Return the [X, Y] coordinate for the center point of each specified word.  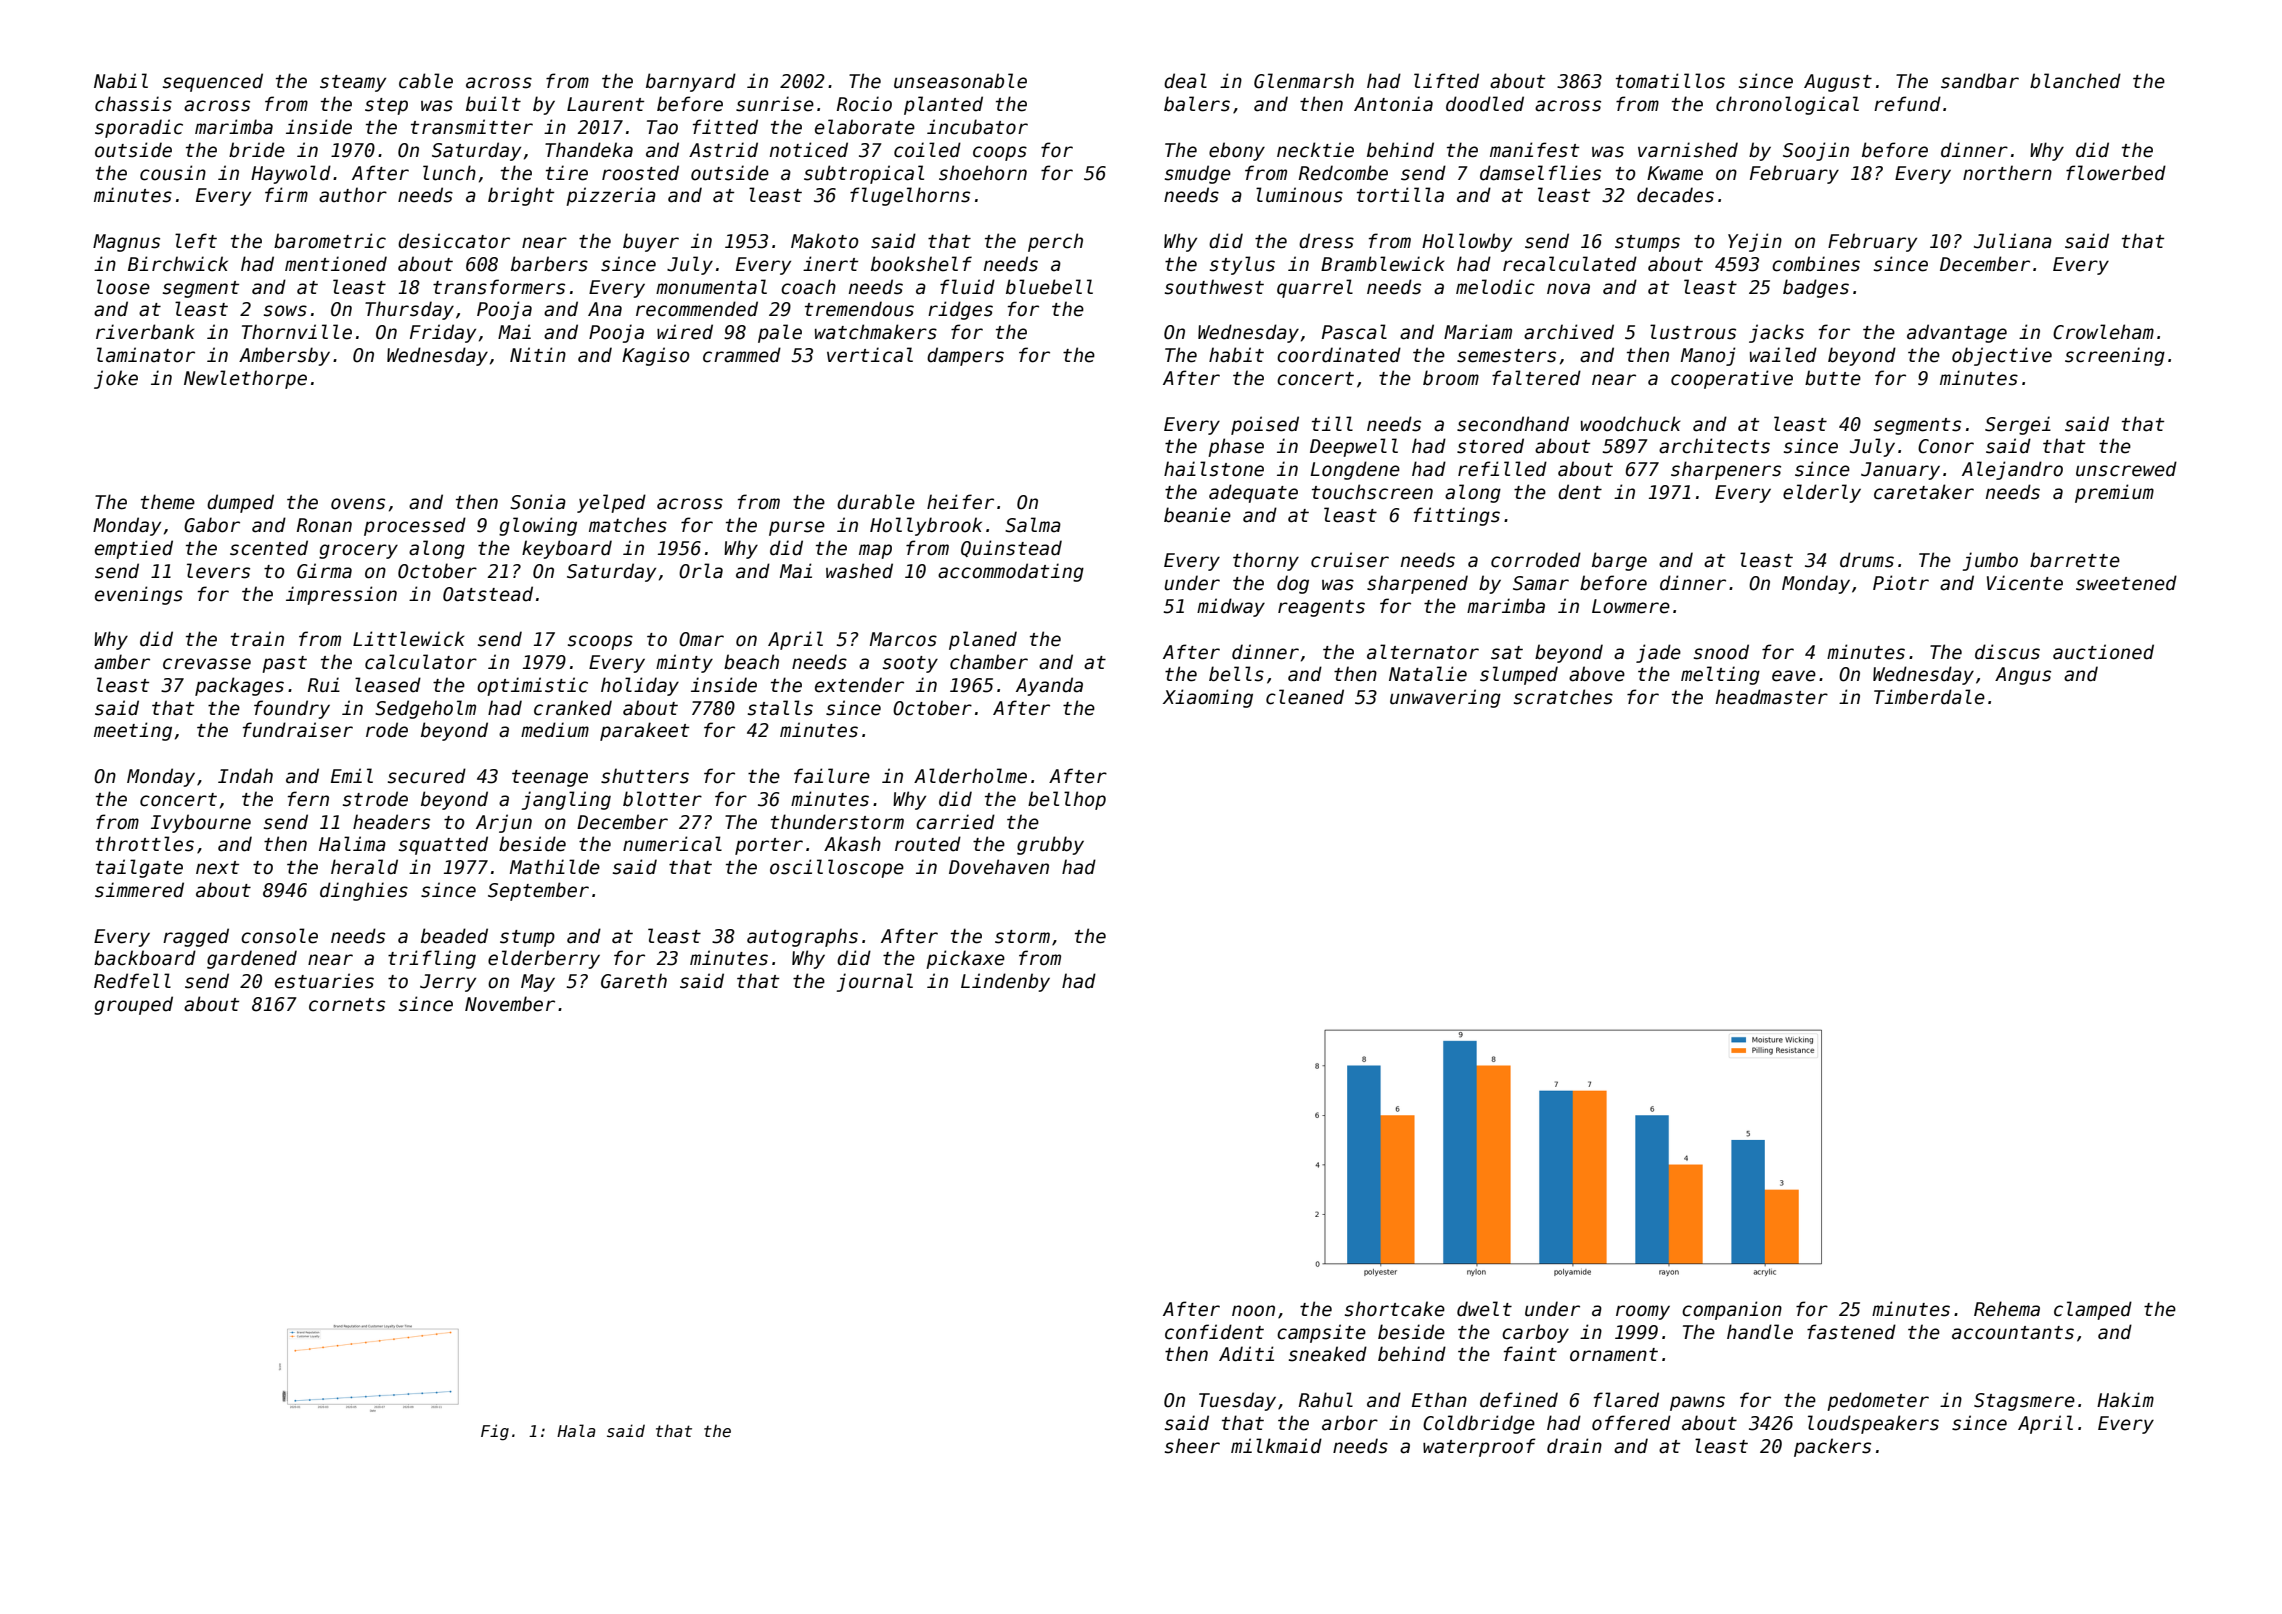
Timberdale [1929, 697]
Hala [576, 1430]
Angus [2023, 676]
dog [1293, 584]
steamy [353, 83]
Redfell [132, 981]
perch [1055, 242]
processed [415, 526]
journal [875, 982]
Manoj [1708, 356]
